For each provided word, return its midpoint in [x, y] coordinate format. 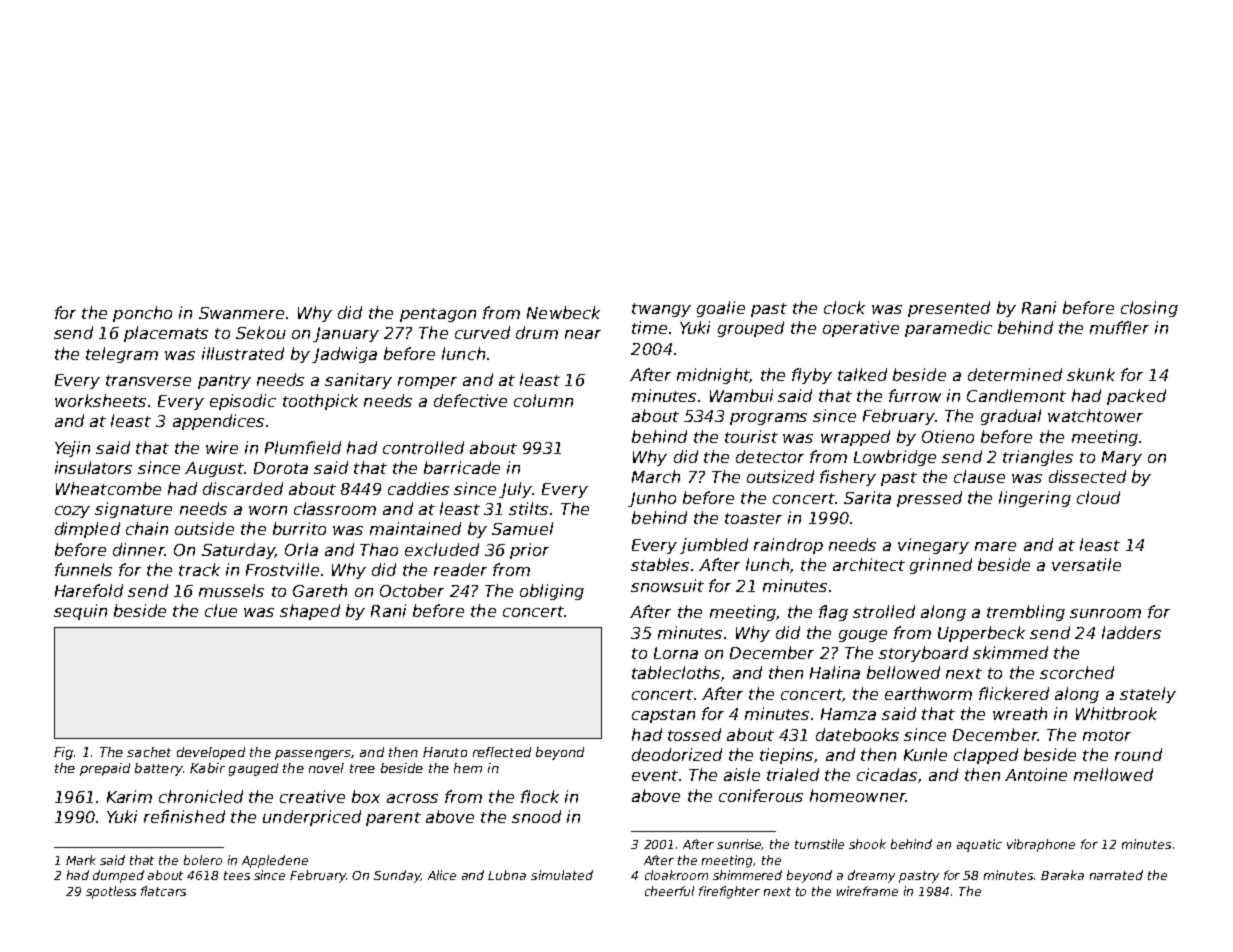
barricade [462, 467]
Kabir [207, 768]
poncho [142, 314]
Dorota [281, 468]
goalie [721, 309]
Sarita [867, 497]
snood [536, 816]
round [1138, 754]
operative [861, 329]
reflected [502, 752]
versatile [1086, 564]
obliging [552, 592]
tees [237, 875]
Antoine [1036, 774]
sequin [80, 612]
